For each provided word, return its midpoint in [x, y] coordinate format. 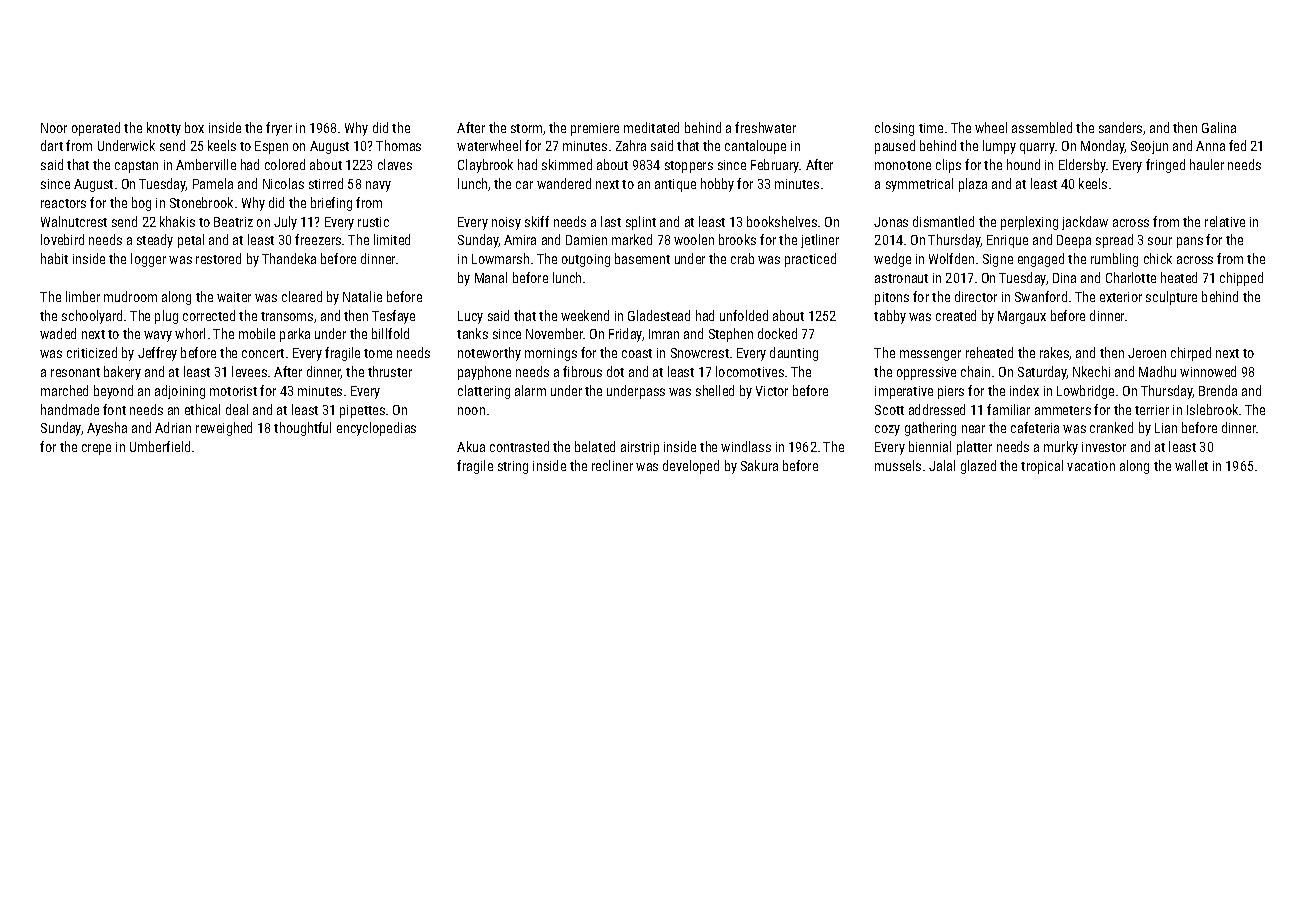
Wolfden [951, 258]
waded [58, 333]
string [513, 467]
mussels [898, 465]
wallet [1191, 465]
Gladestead [659, 315]
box [194, 127]
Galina [1219, 127]
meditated [651, 127]
